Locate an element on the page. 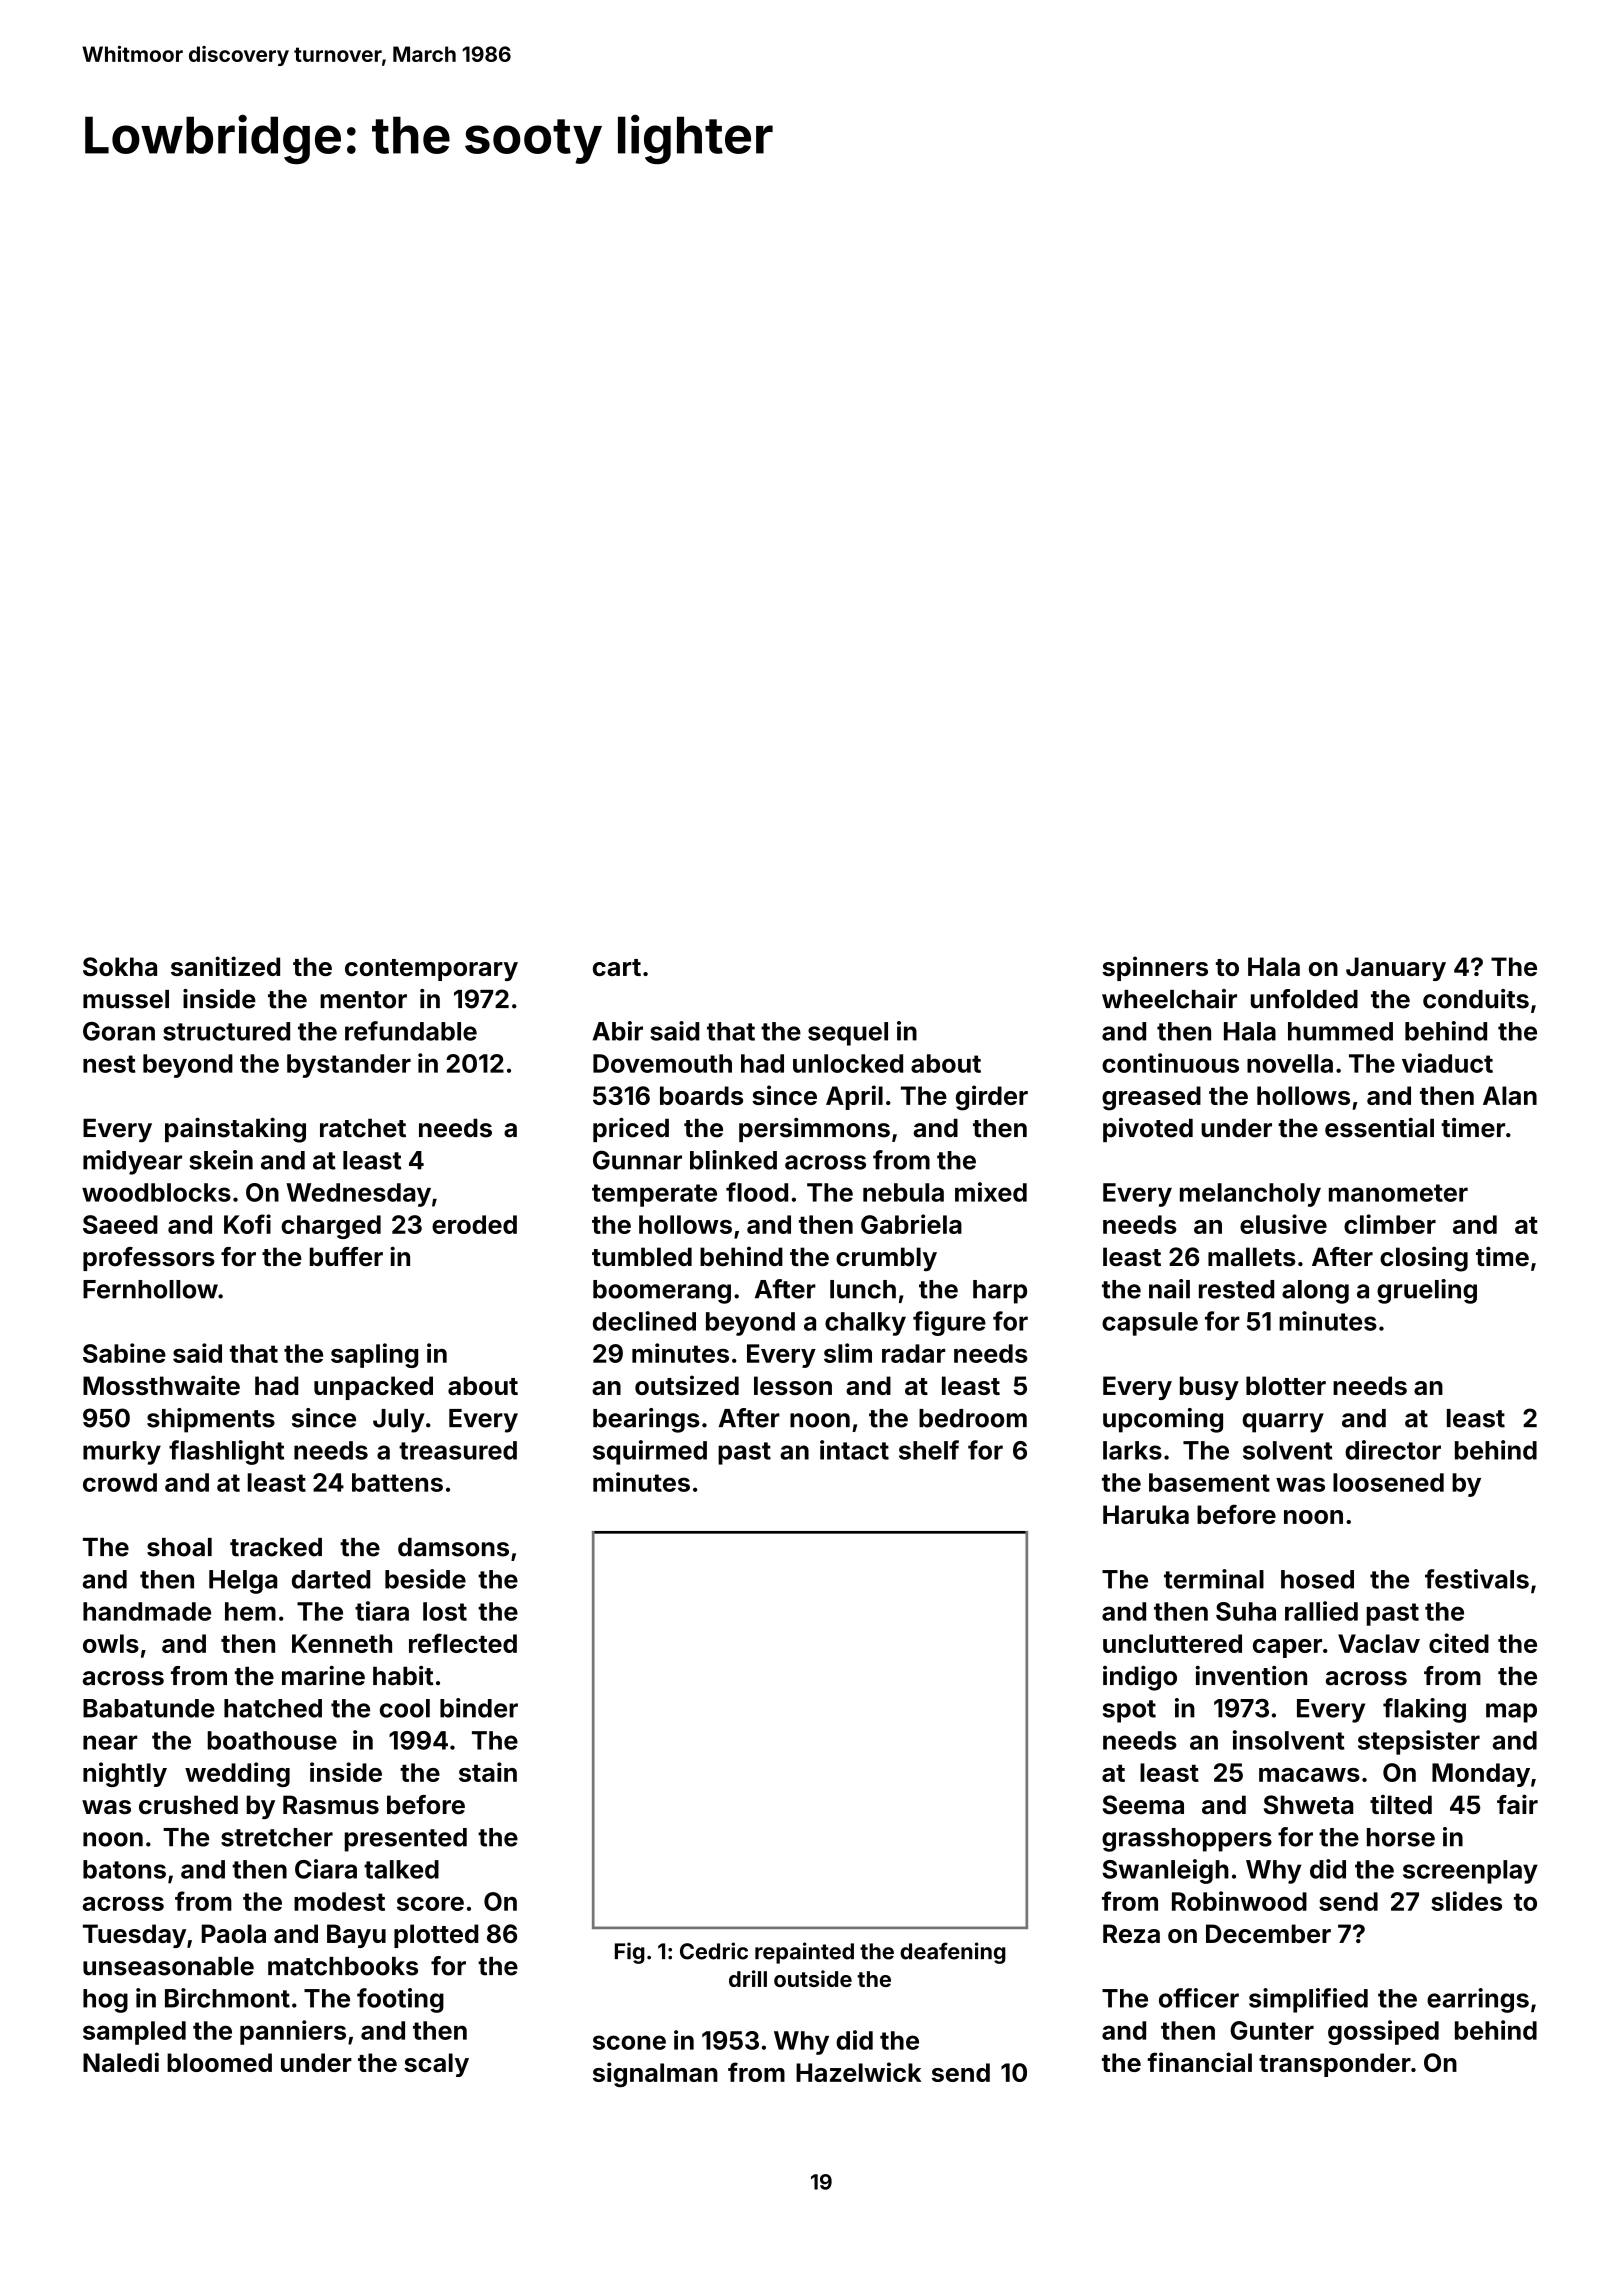  Naledi is located at coordinates (121, 2062).
